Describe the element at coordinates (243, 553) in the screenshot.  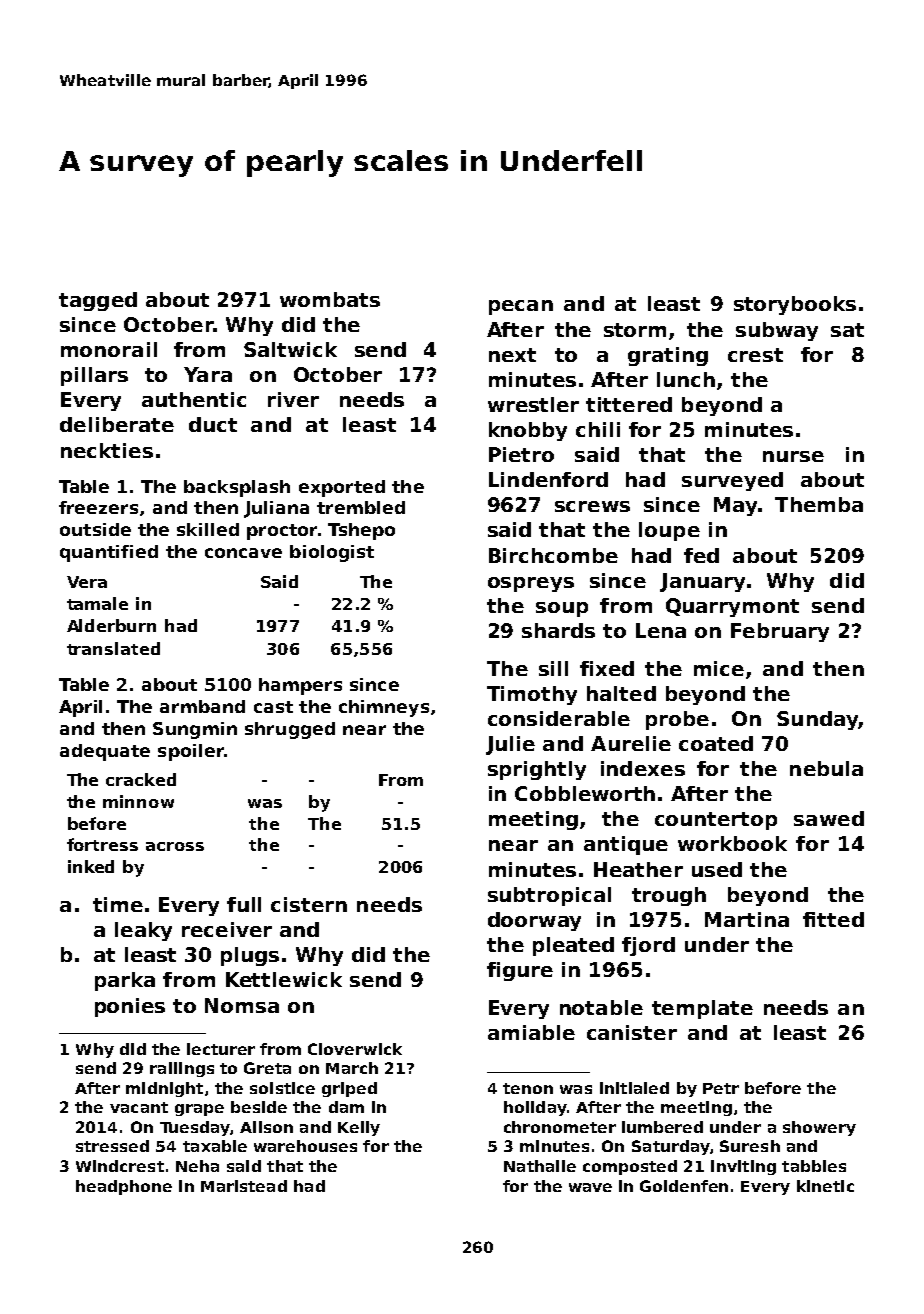
I see `concave` at that location.
